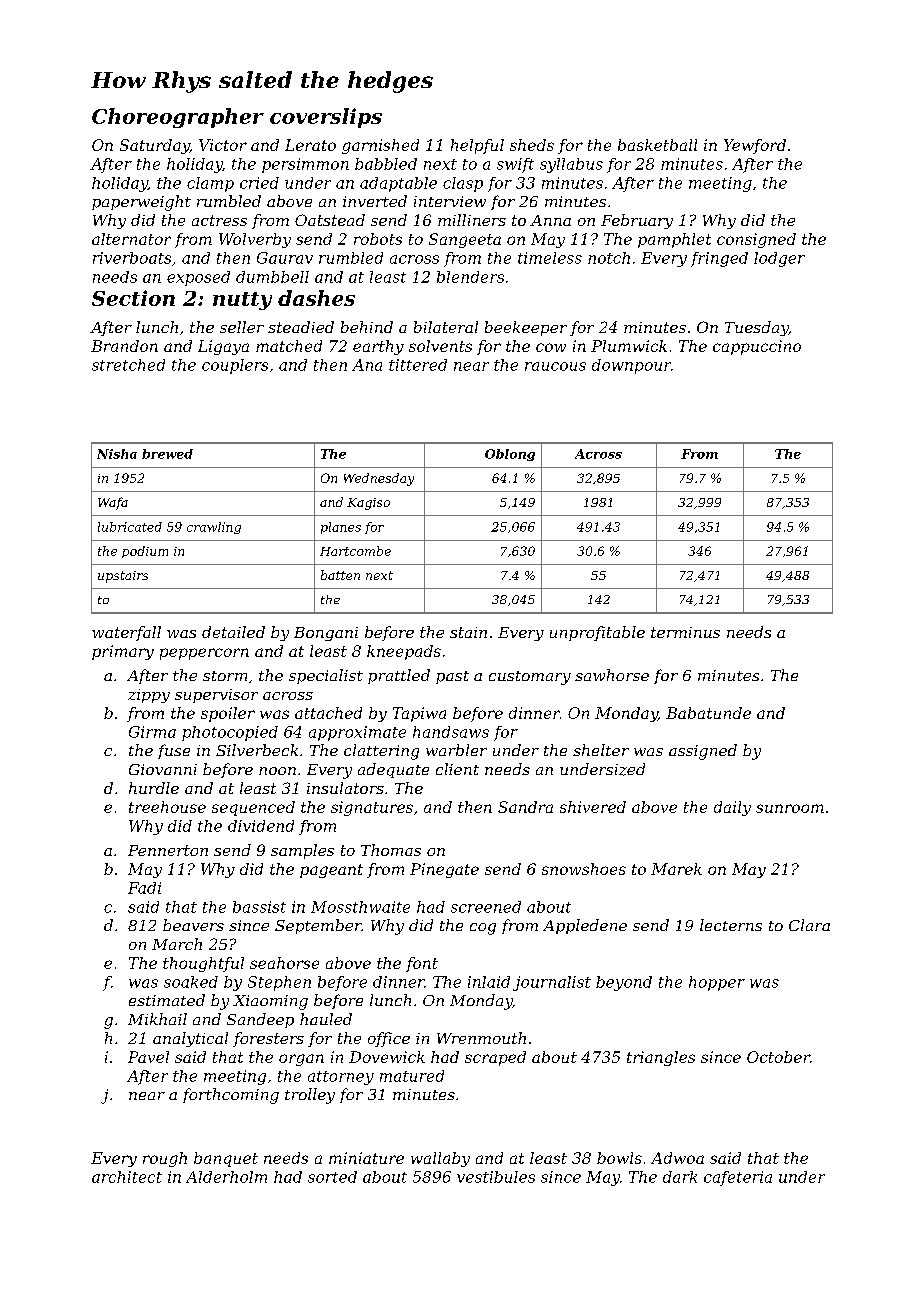  I want to click on kneepads, so click(404, 652).
